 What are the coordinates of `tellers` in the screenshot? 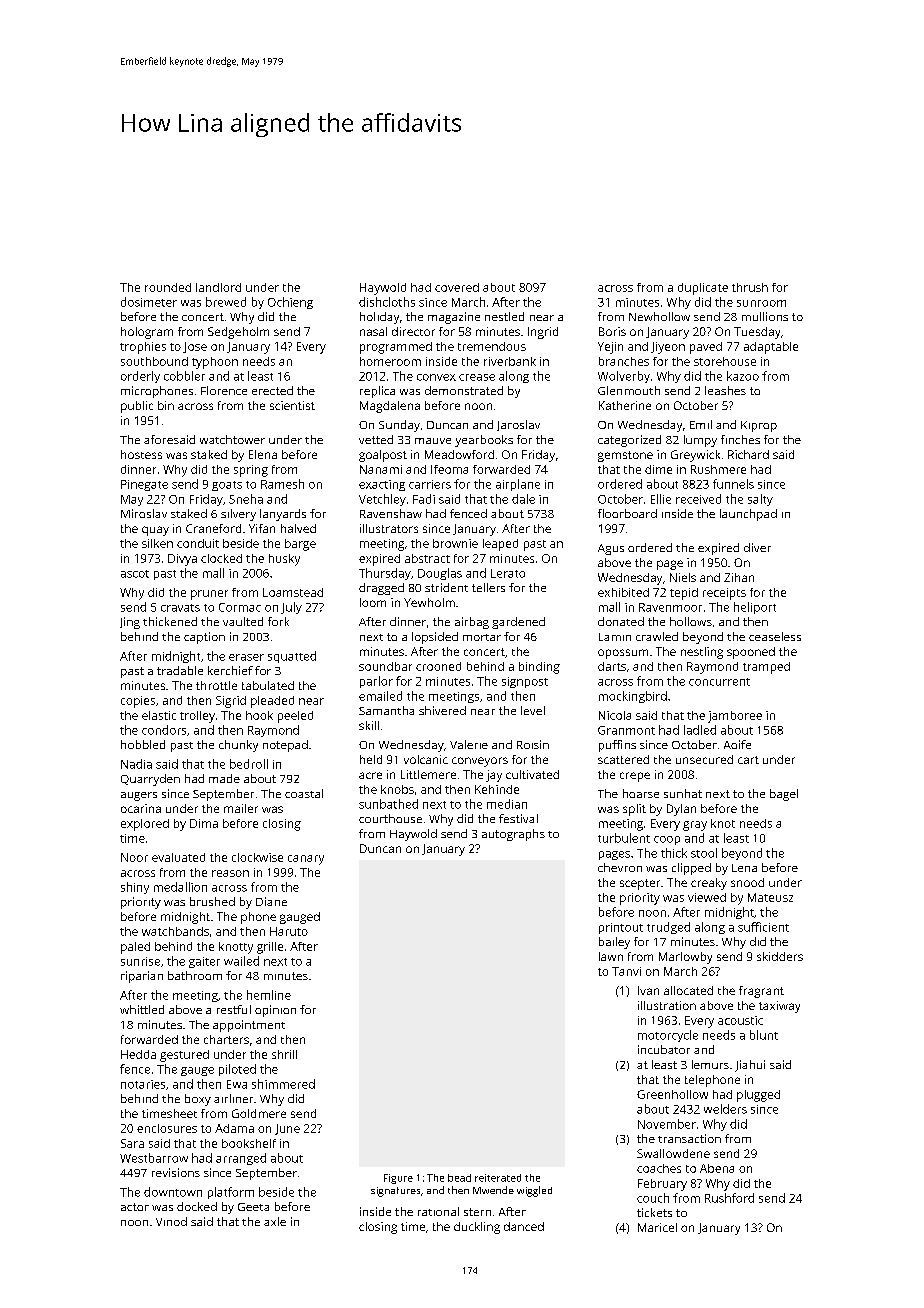 It's located at (488, 587).
